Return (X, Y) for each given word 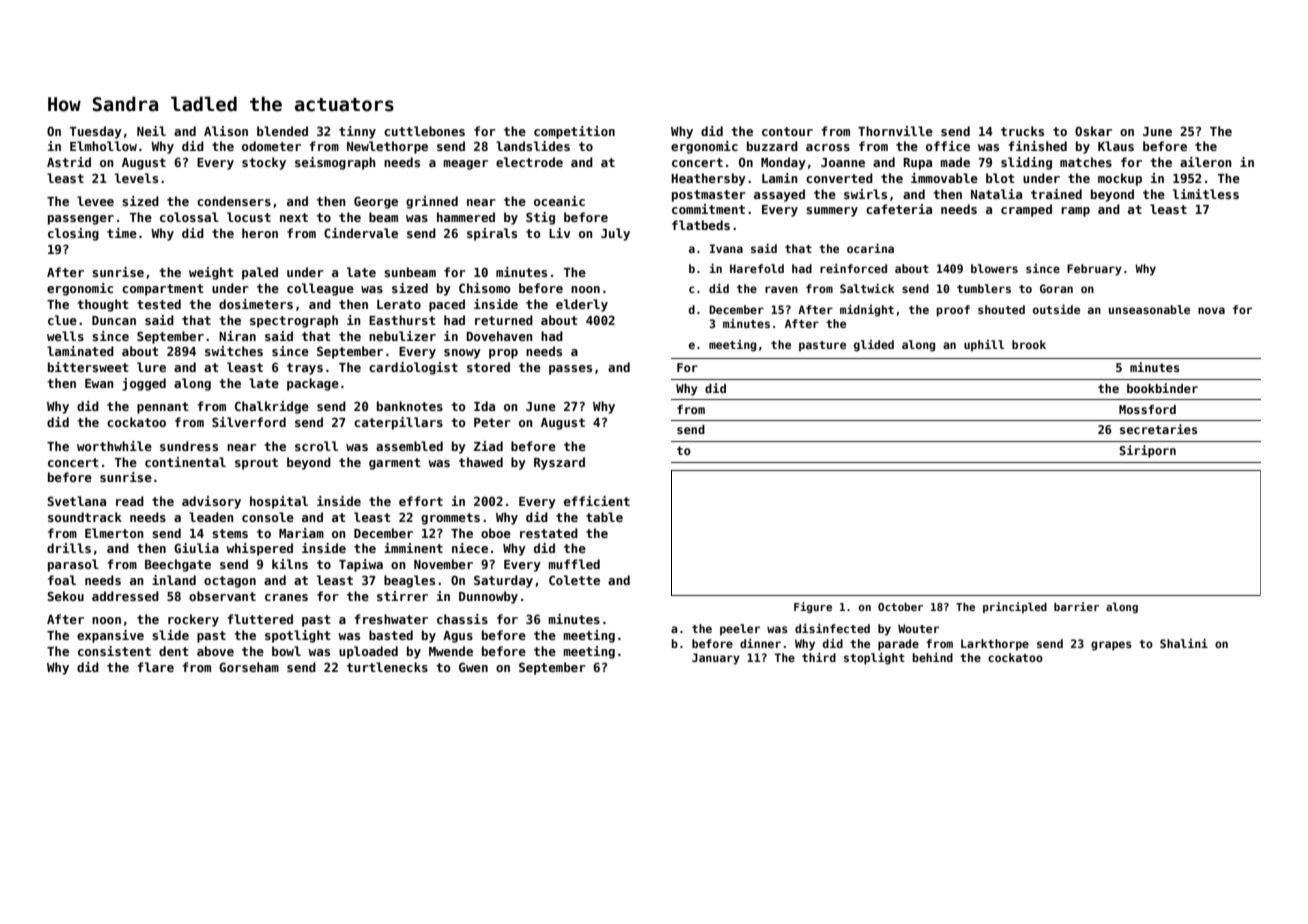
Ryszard (559, 463)
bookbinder (1162, 388)
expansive (110, 636)
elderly (582, 305)
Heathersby (708, 179)
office (948, 146)
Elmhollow (103, 146)
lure (151, 367)
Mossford (1147, 409)
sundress (189, 446)
